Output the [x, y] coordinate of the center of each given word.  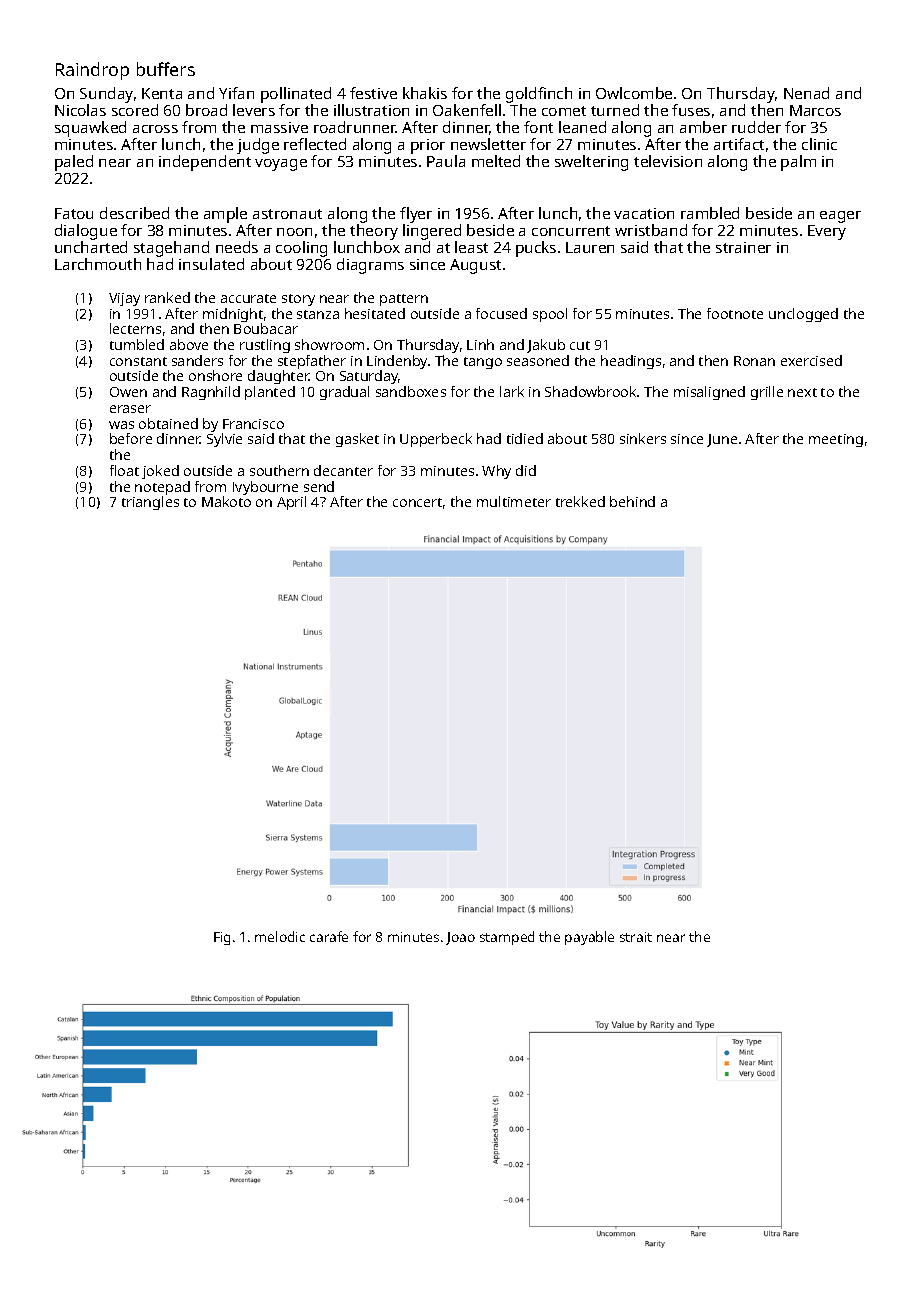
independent [205, 163]
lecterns [135, 328]
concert [417, 502]
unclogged [803, 315]
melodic [280, 936]
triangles [150, 503]
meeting [836, 440]
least [471, 247]
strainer [743, 247]
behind [632, 501]
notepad [162, 488]
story [298, 300]
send [319, 486]
